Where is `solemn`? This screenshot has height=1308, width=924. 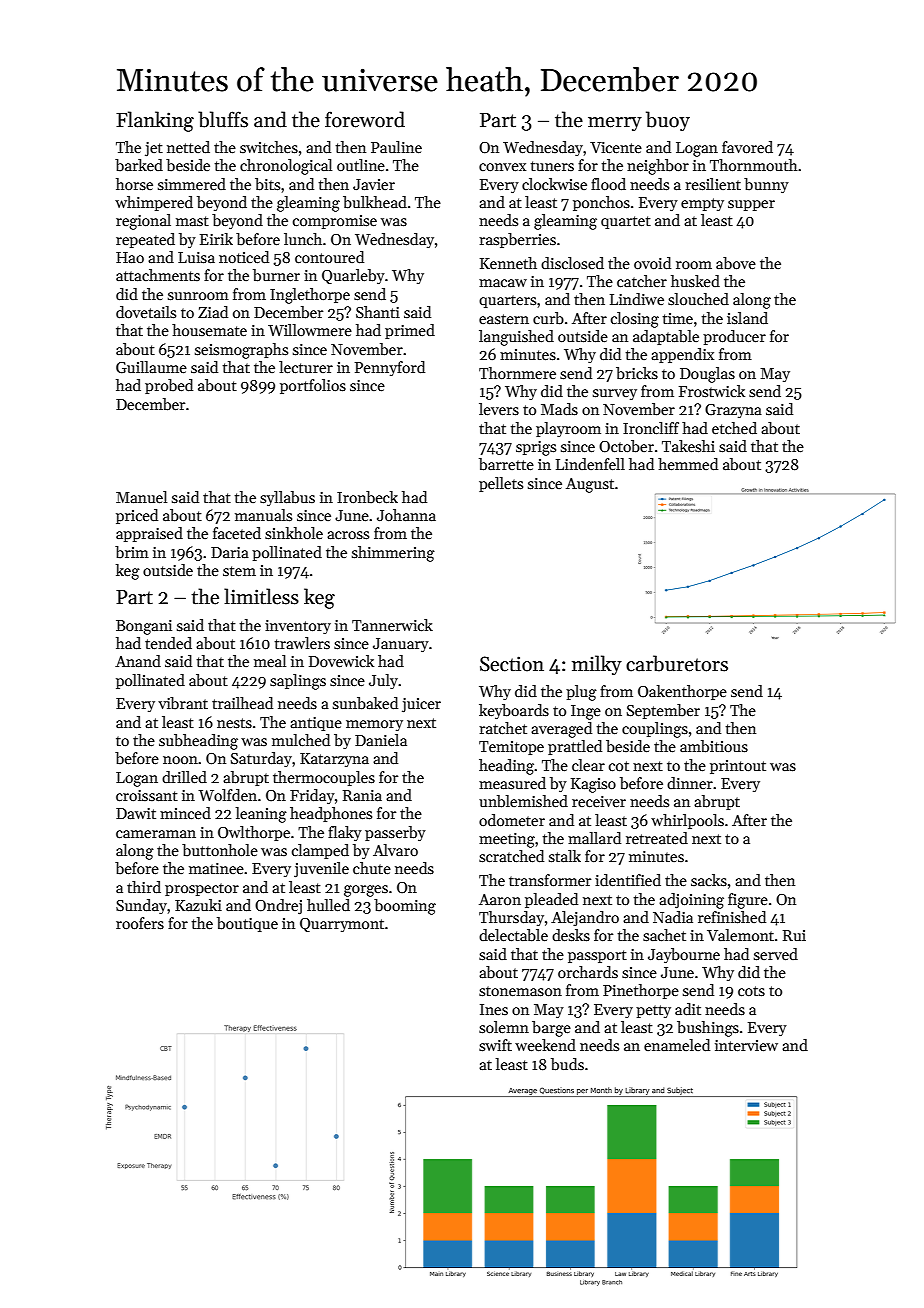 solemn is located at coordinates (504, 1027).
